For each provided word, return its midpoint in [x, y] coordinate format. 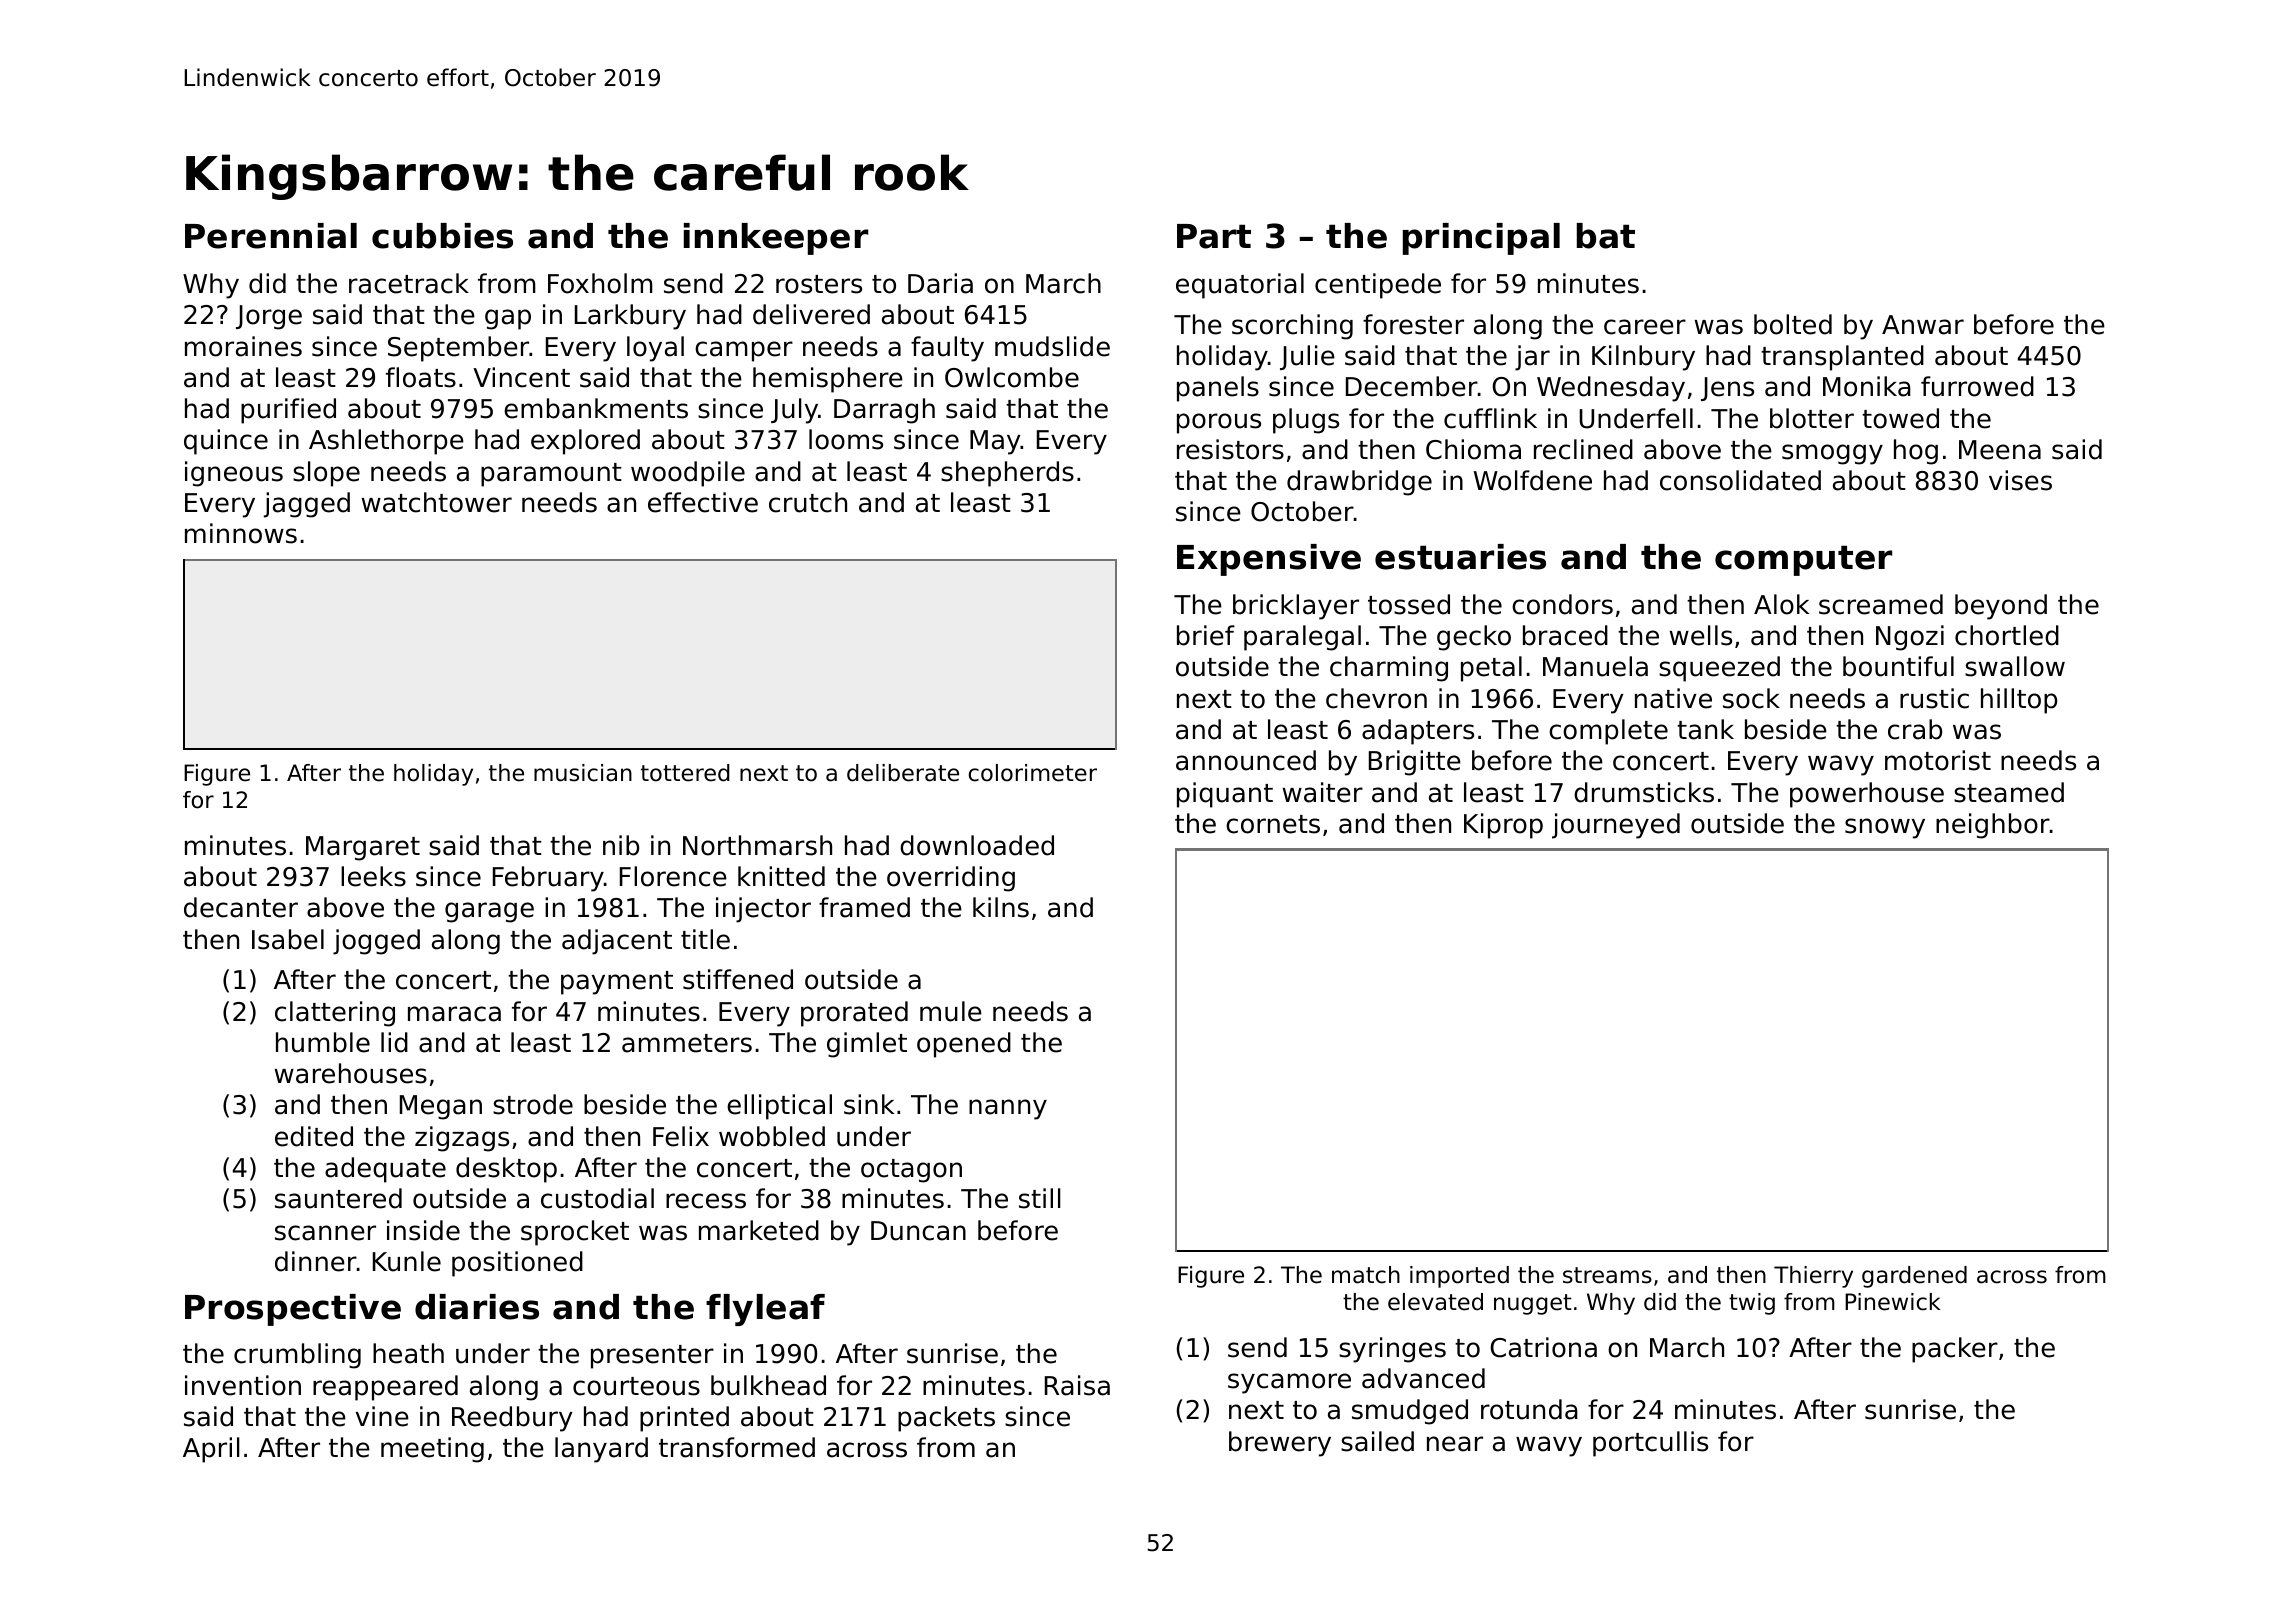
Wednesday [1611, 389]
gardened [1914, 1277]
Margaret [363, 848]
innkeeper [776, 239]
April [211, 1450]
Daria [940, 283]
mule [951, 1011]
